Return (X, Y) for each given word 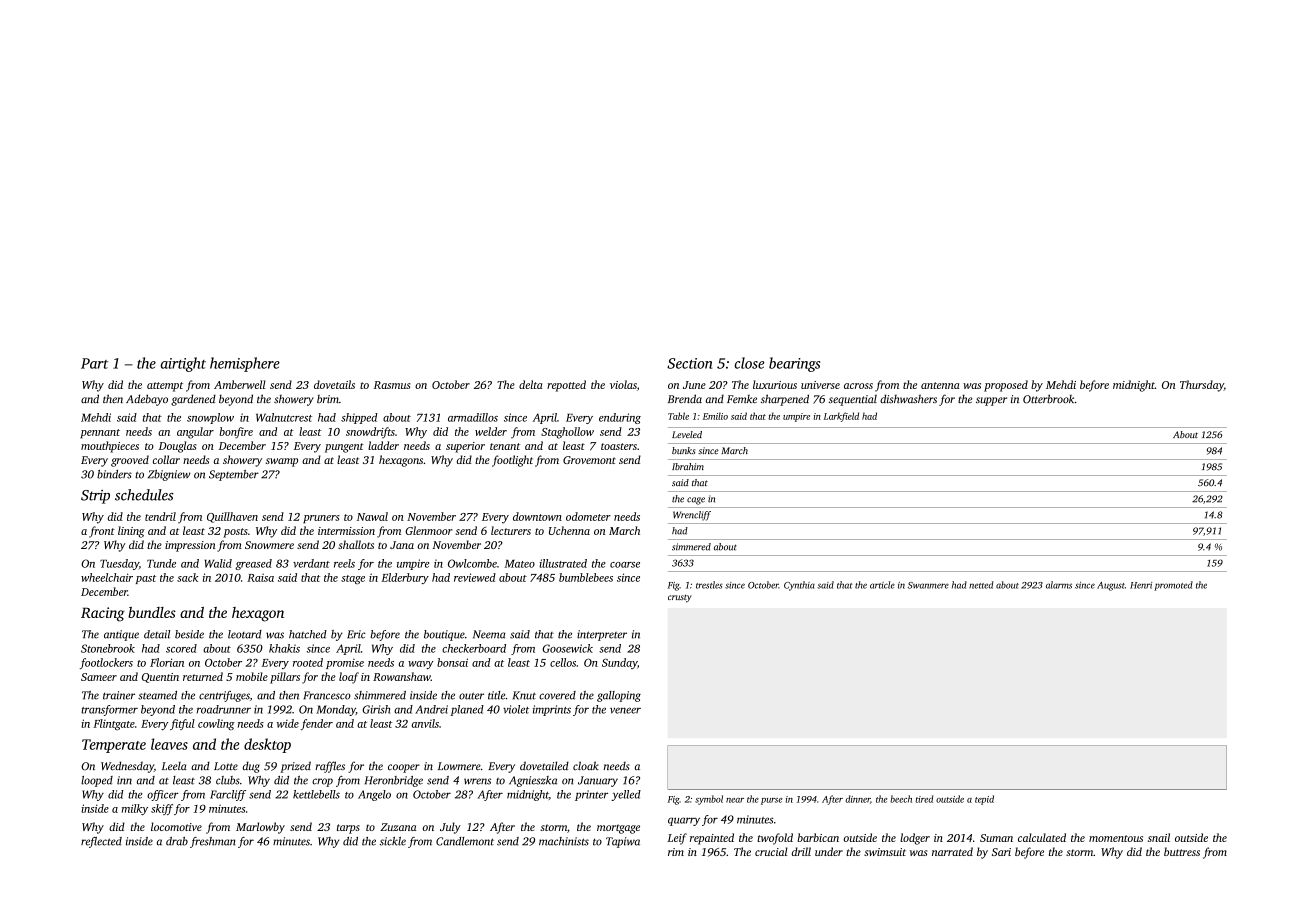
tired (924, 799)
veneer (625, 710)
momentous (1116, 838)
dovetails (334, 384)
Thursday (1202, 386)
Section (689, 363)
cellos (563, 662)
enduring (620, 418)
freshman (212, 842)
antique (121, 635)
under (829, 851)
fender (316, 724)
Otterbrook (1049, 399)
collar (166, 459)
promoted (1173, 586)
